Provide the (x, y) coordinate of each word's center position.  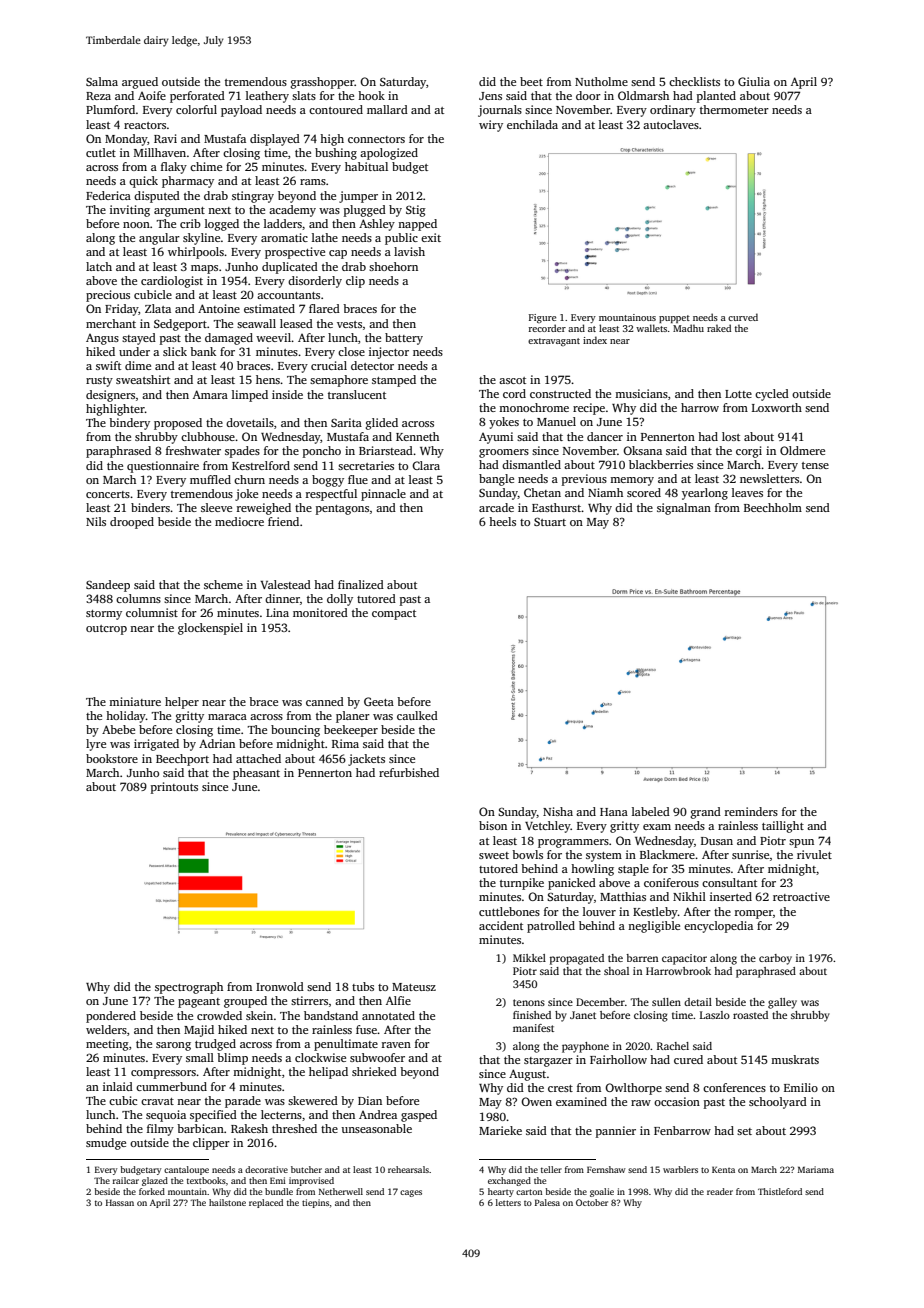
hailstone (227, 1202)
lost (731, 436)
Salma (102, 81)
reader (720, 1191)
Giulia (754, 81)
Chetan (542, 492)
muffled (210, 479)
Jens (490, 96)
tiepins (315, 1203)
